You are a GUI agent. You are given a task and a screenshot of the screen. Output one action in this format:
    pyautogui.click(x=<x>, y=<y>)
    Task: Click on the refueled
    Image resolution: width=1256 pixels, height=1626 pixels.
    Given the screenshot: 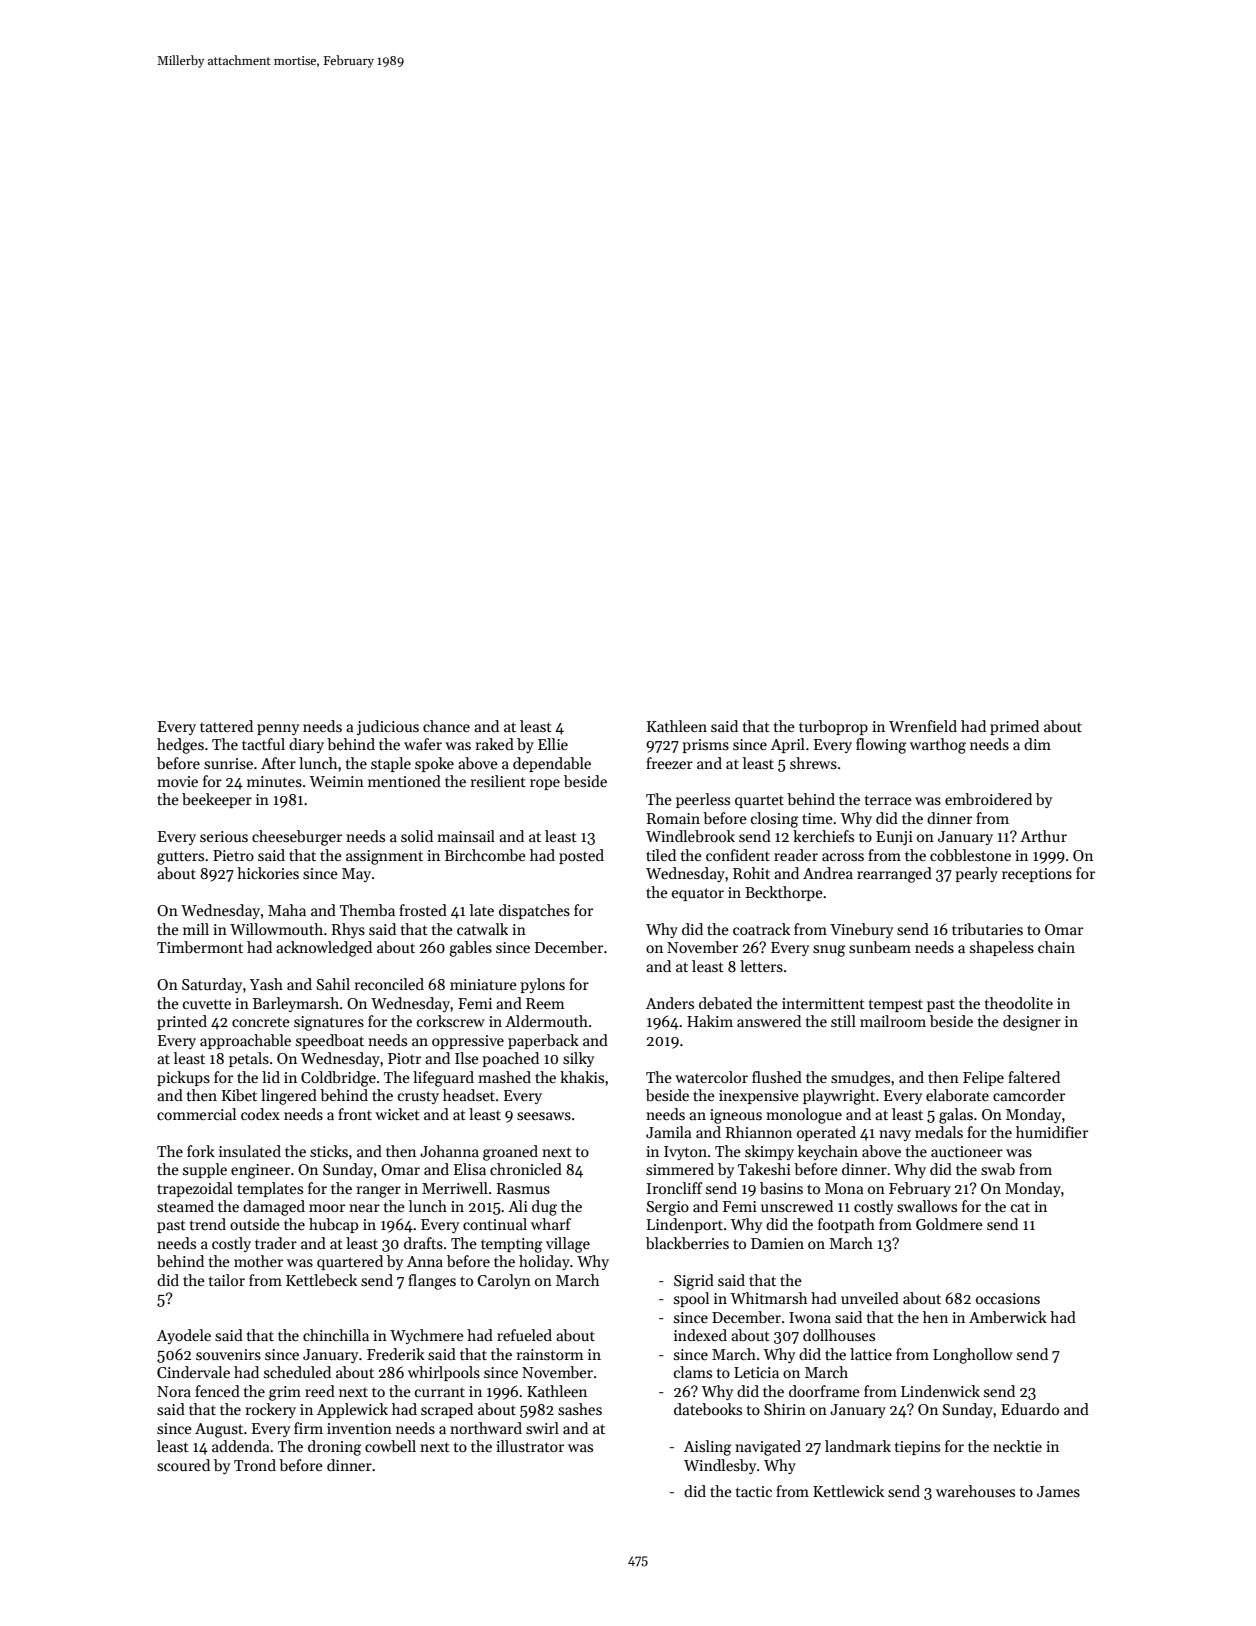 What is the action you would take?
    pyautogui.click(x=524, y=1335)
